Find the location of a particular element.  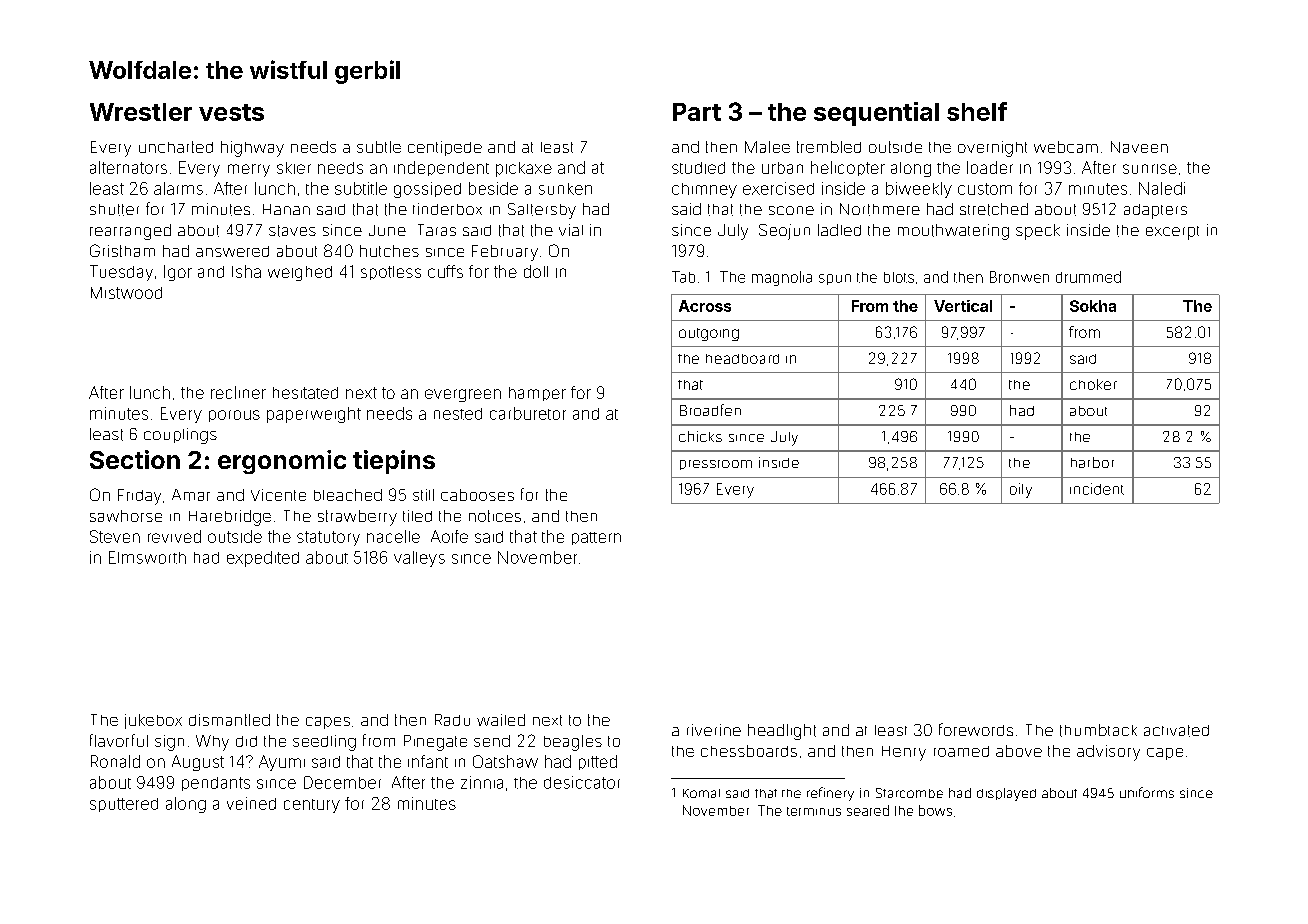

pickaxe is located at coordinates (524, 169).
